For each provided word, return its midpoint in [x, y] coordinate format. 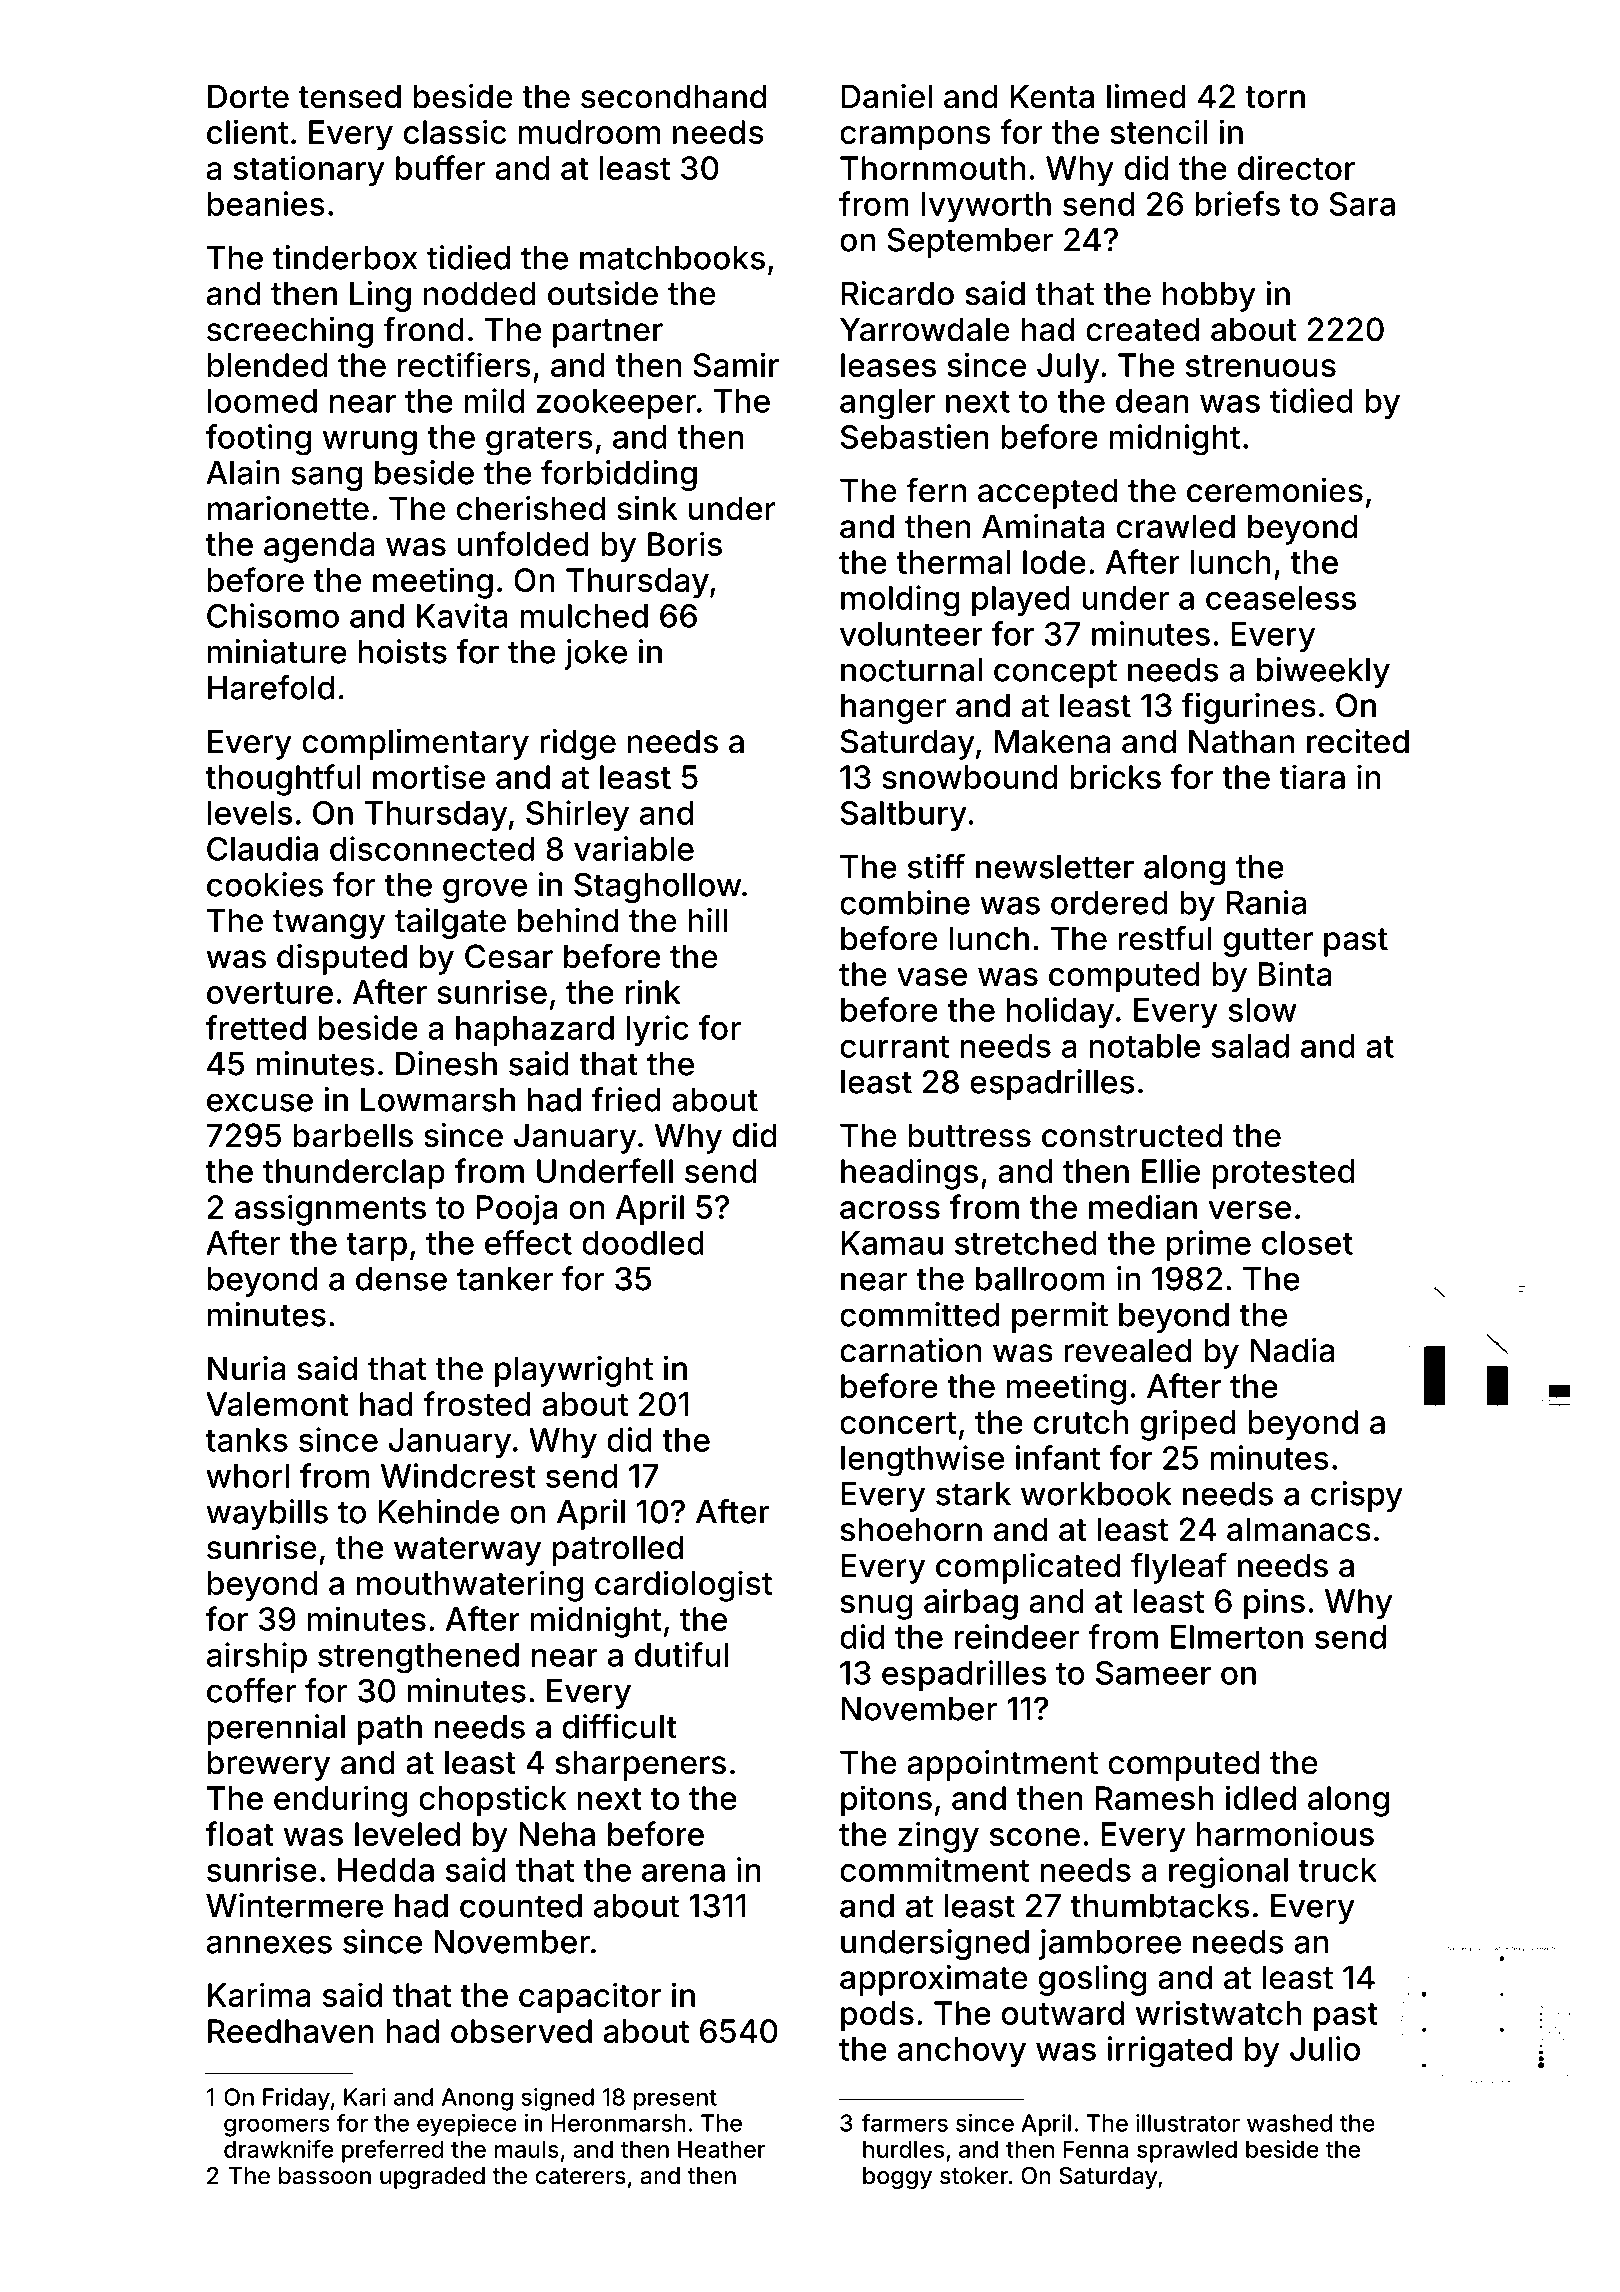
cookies [265, 884]
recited [1358, 741]
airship [257, 1657]
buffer [440, 167]
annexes [269, 1944]
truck [1338, 1870]
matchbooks [672, 258]
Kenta [1052, 96]
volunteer [911, 634]
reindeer [1017, 1636]
